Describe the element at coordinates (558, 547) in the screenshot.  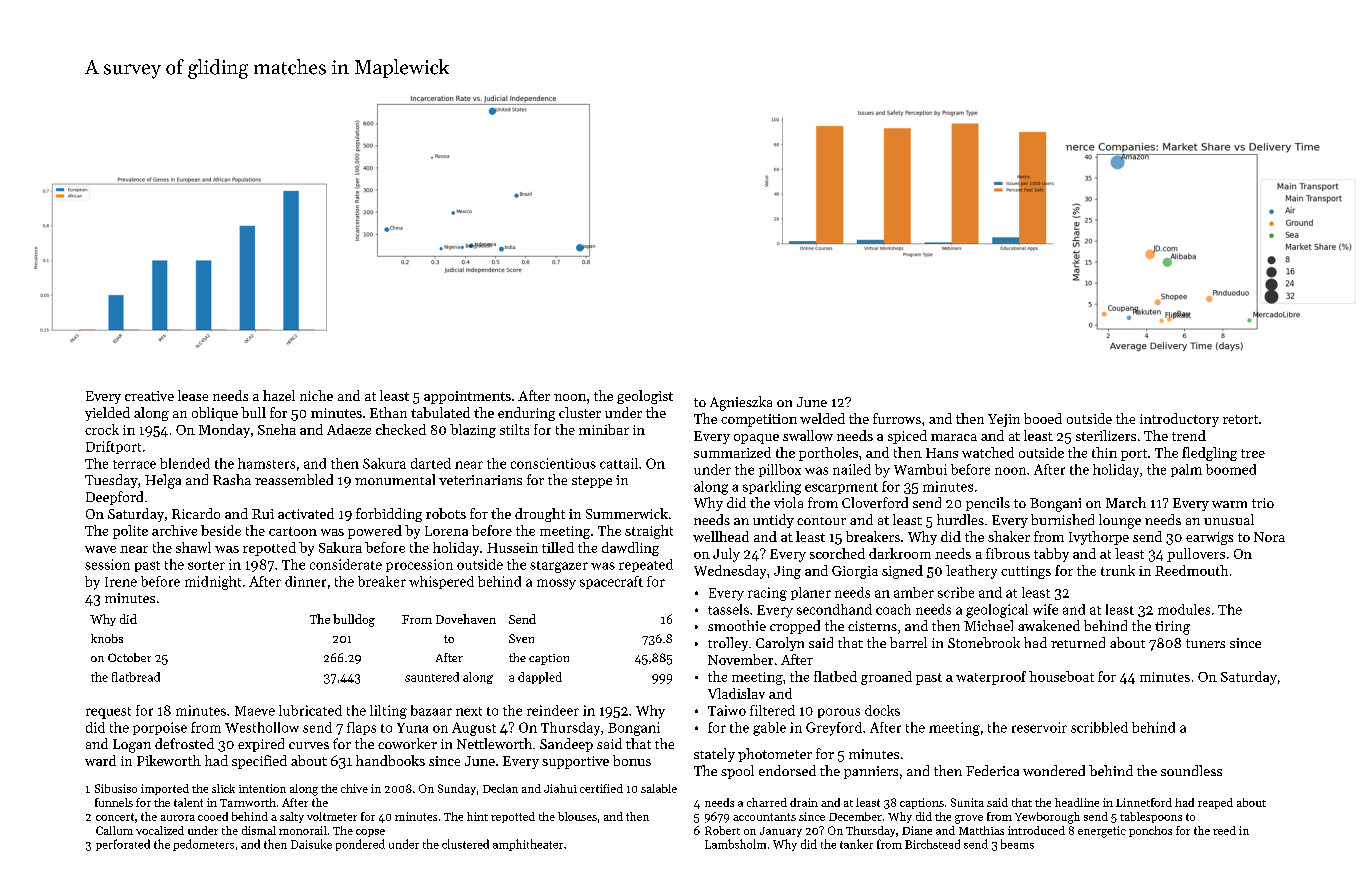
I see `tilled` at that location.
